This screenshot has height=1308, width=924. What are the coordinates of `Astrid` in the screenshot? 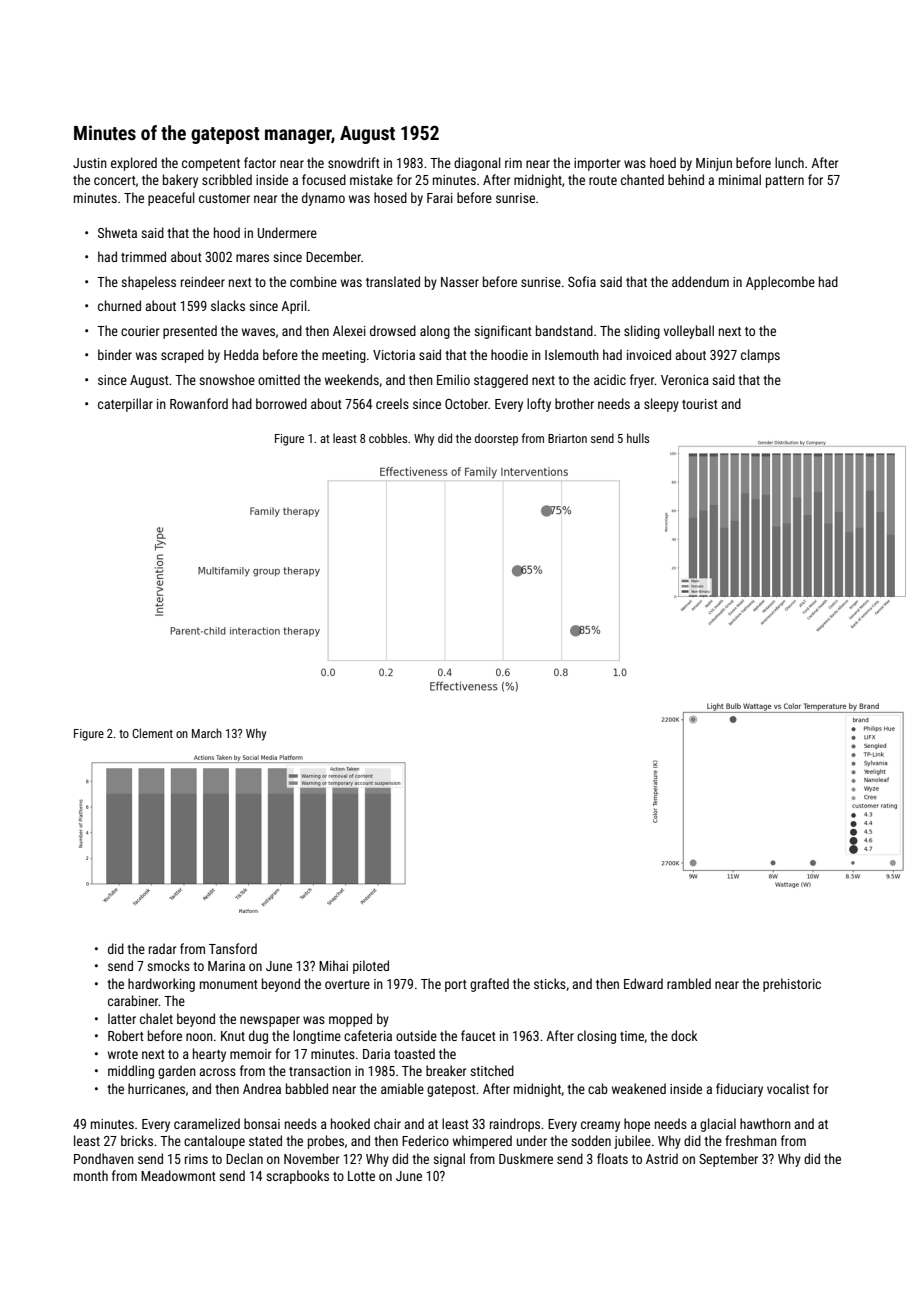 It's located at (662, 1158).
